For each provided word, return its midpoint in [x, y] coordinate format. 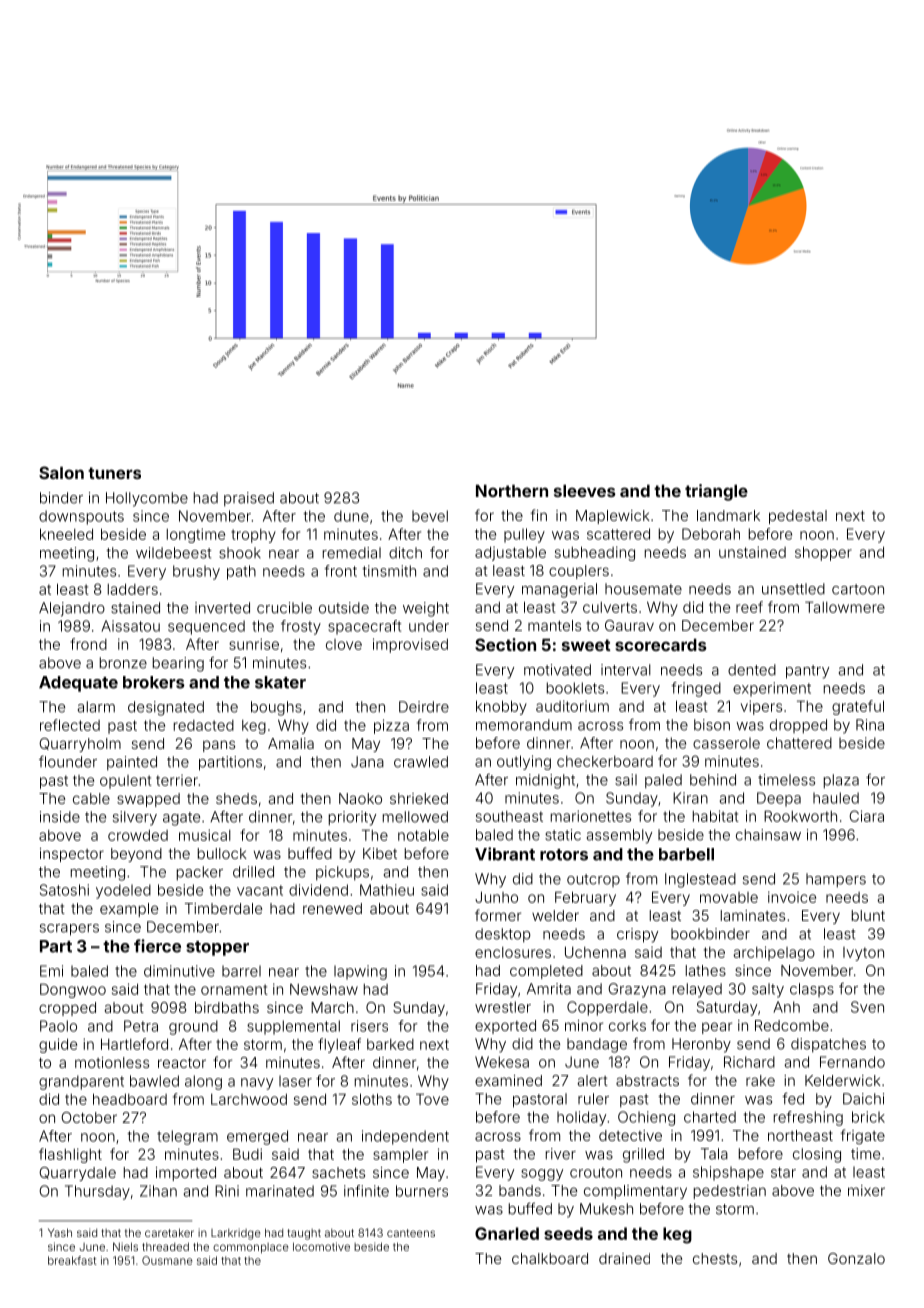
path [241, 572]
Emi [51, 971]
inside [60, 817]
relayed [697, 990]
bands [520, 1190]
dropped [798, 726]
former [498, 915]
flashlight [70, 1155]
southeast [509, 816]
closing [817, 1155]
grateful [858, 707]
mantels [554, 625]
